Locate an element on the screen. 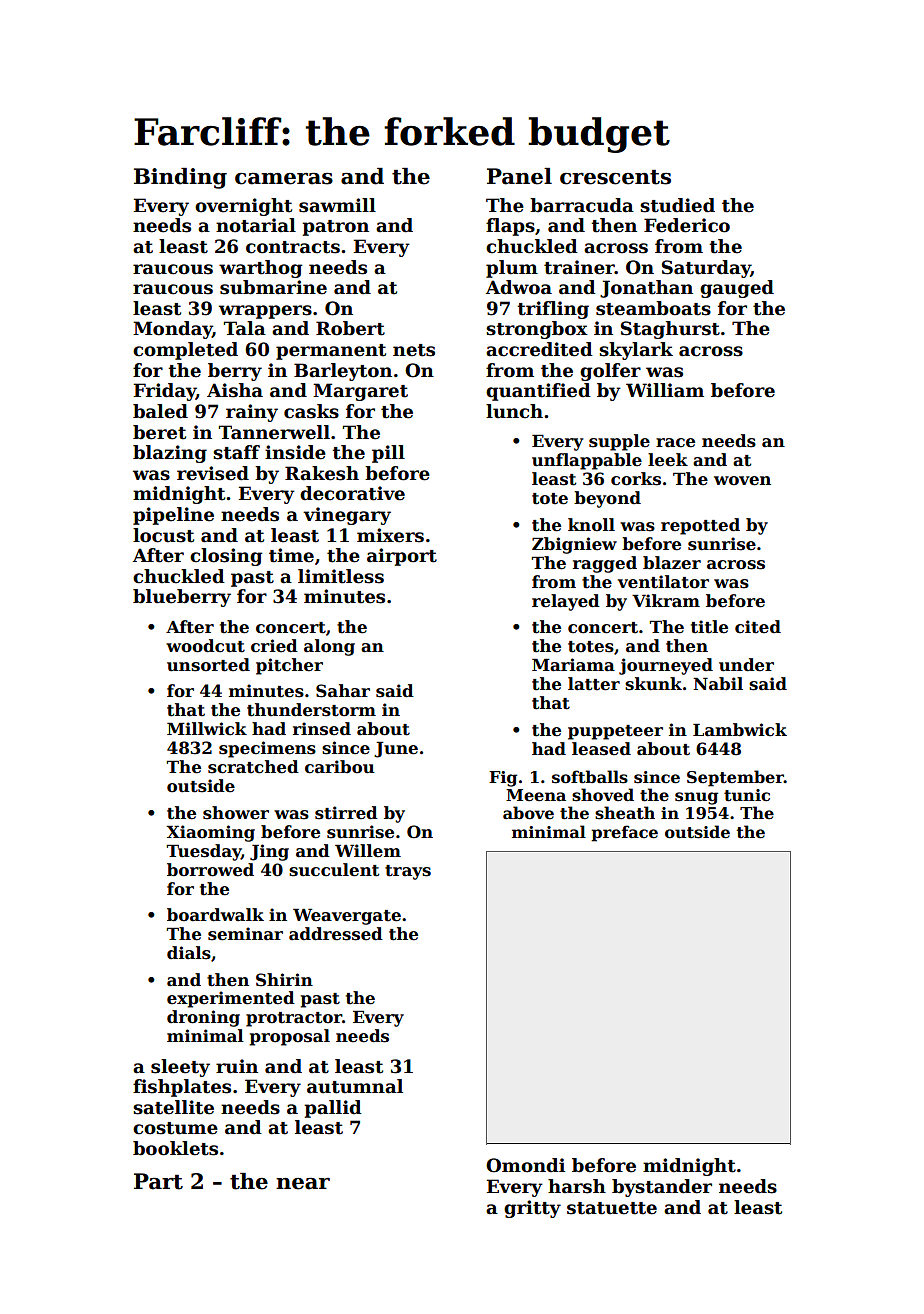  Tannerwell is located at coordinates (274, 432).
